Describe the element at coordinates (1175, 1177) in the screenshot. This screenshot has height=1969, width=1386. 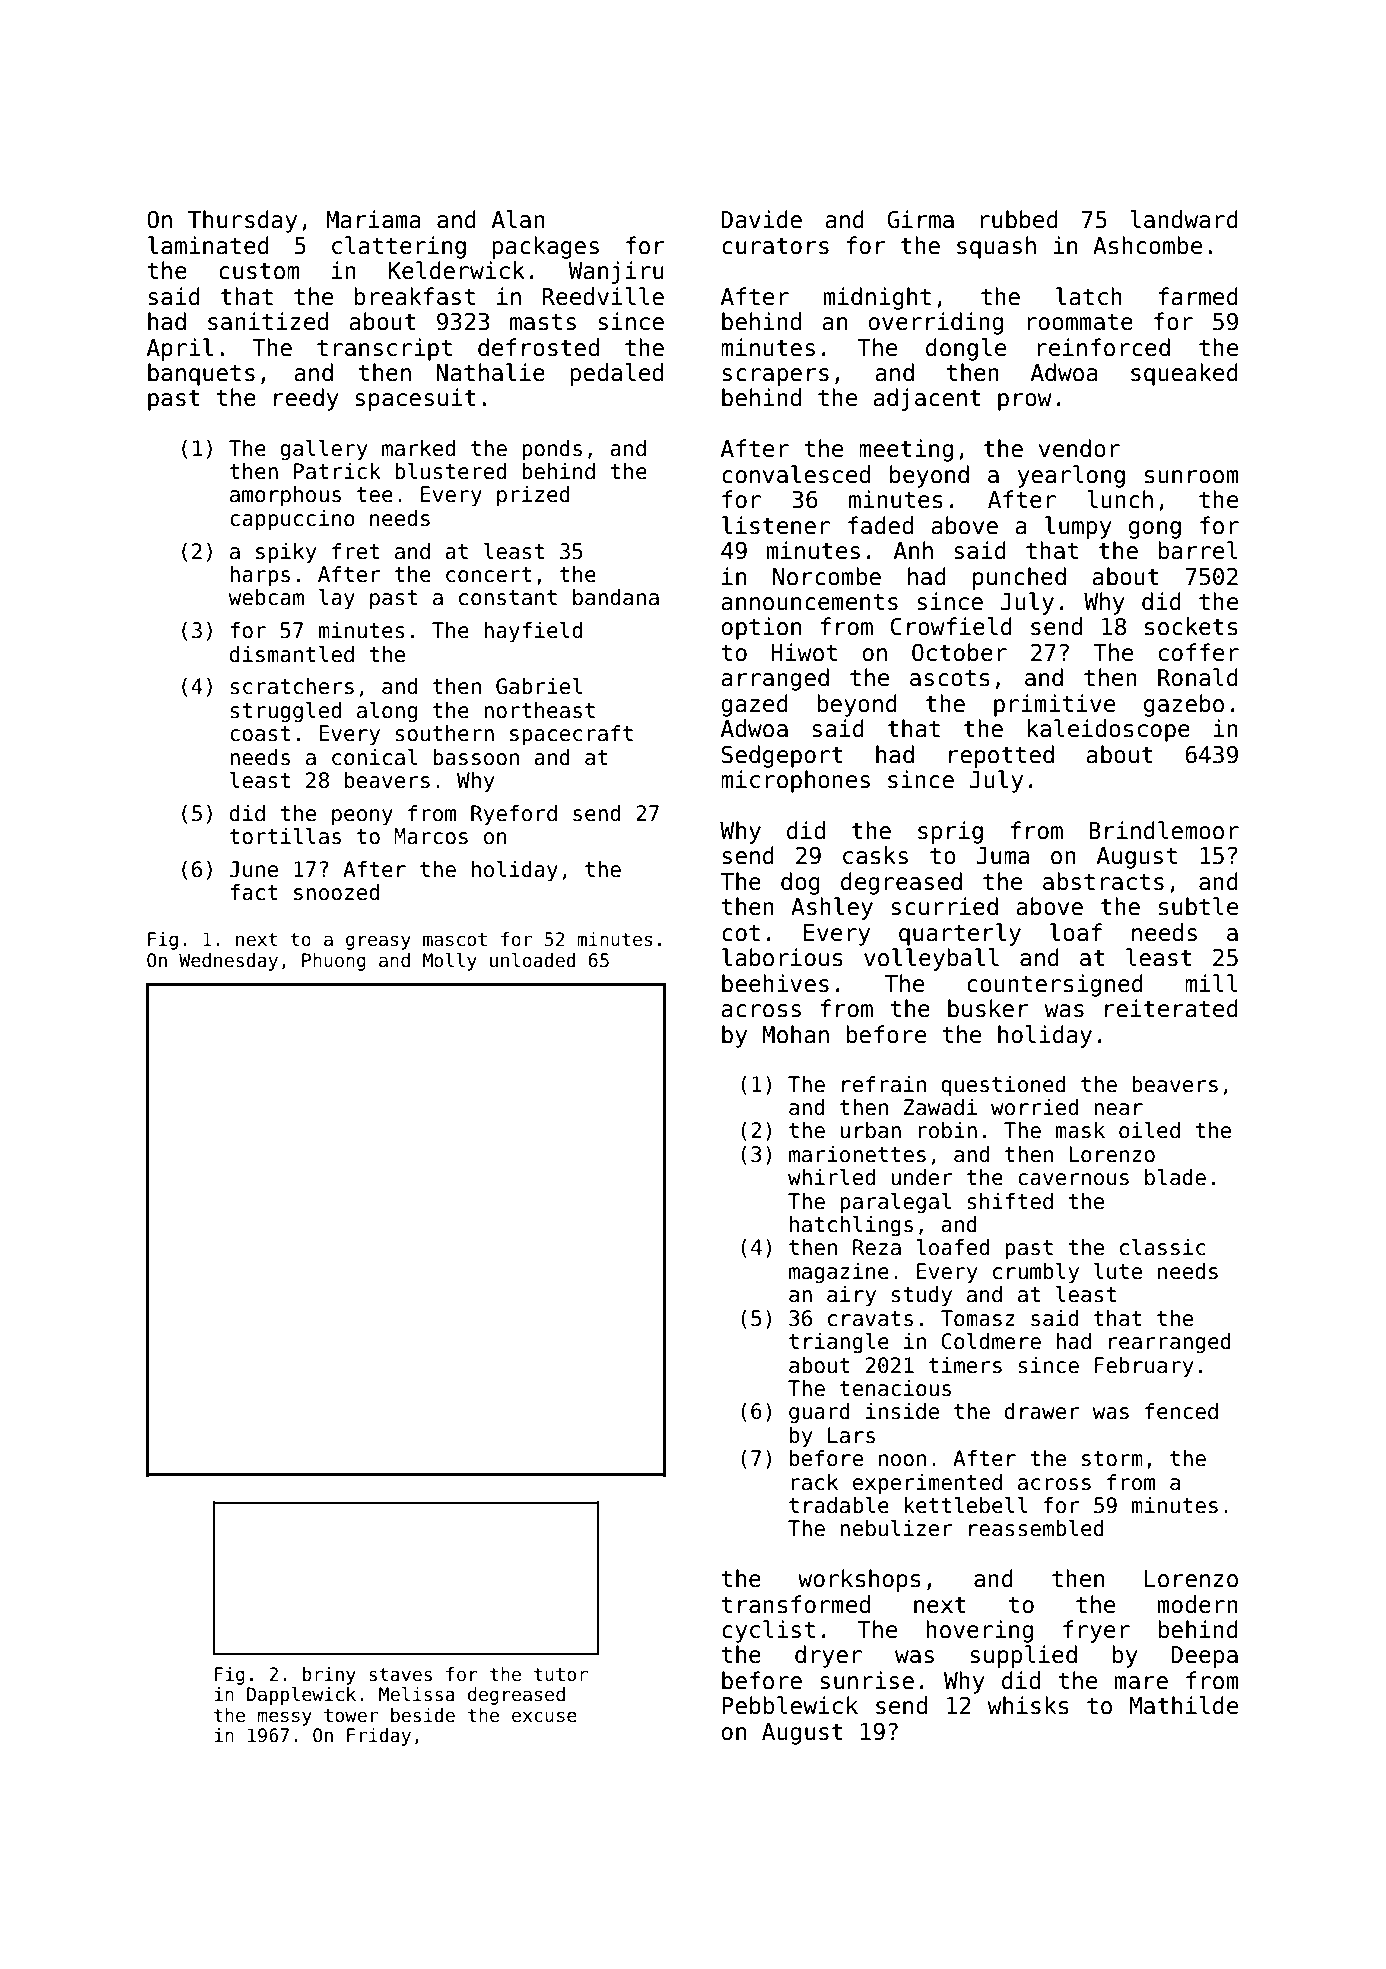
I see `blade` at that location.
